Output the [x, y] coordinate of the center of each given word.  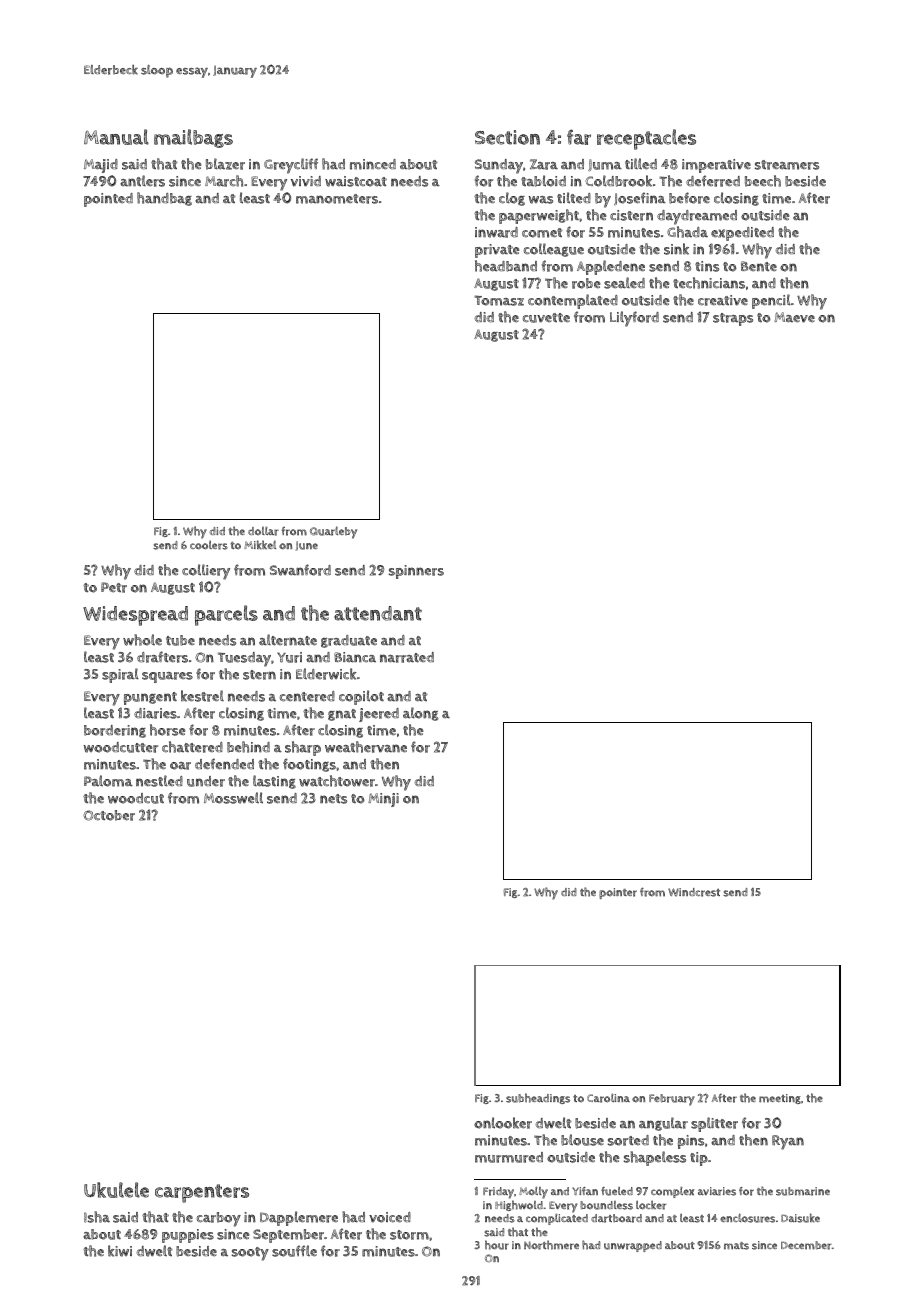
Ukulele [116, 1190]
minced [373, 164]
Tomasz [499, 300]
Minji [383, 800]
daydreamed [697, 217]
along [421, 714]
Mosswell [233, 798]
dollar [263, 531]
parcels [226, 615]
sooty [250, 1254]
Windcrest [694, 892]
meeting [780, 1099]
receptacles [646, 139]
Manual [116, 137]
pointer [618, 893]
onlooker [503, 1123]
